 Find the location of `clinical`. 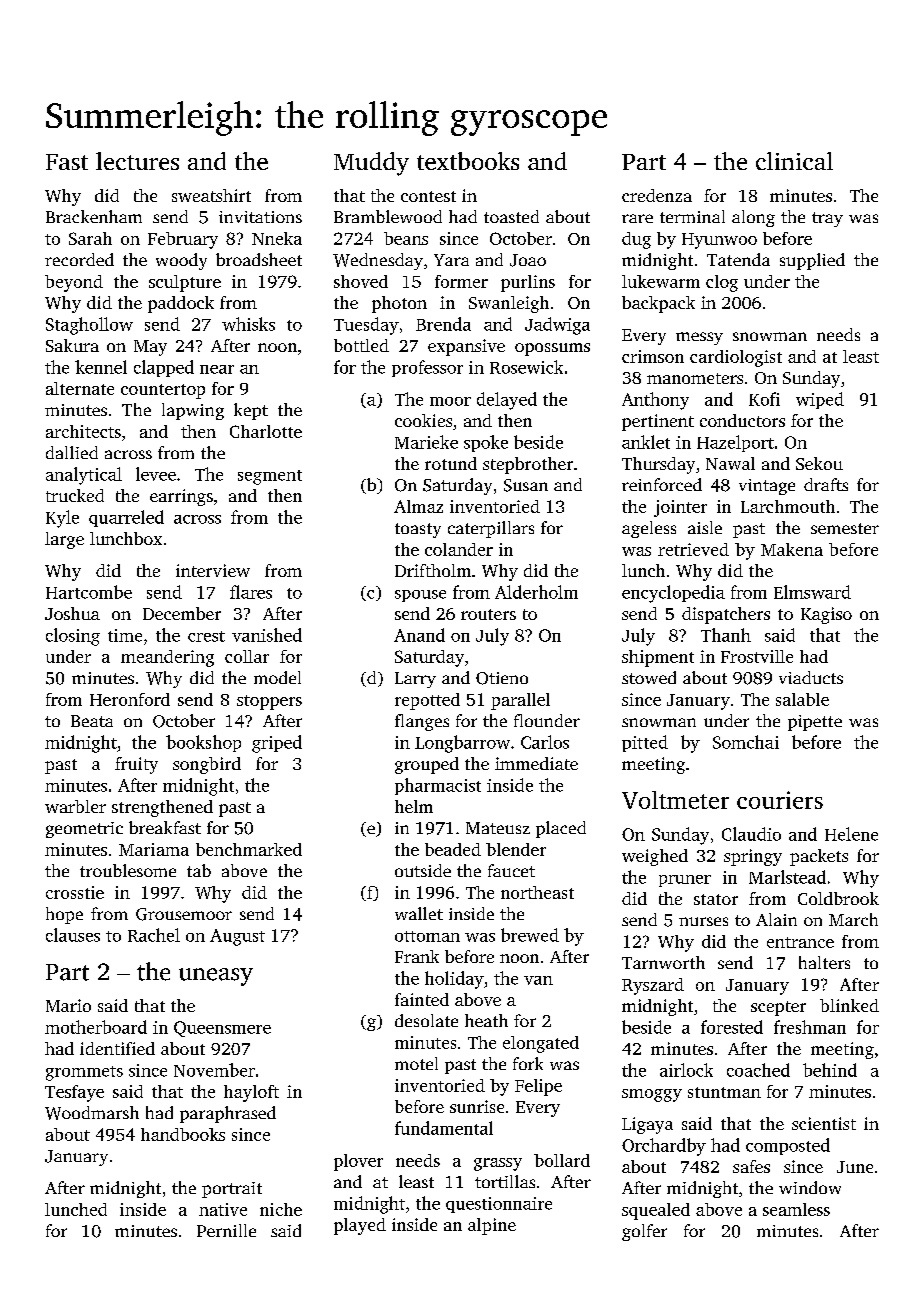

clinical is located at coordinates (794, 161).
